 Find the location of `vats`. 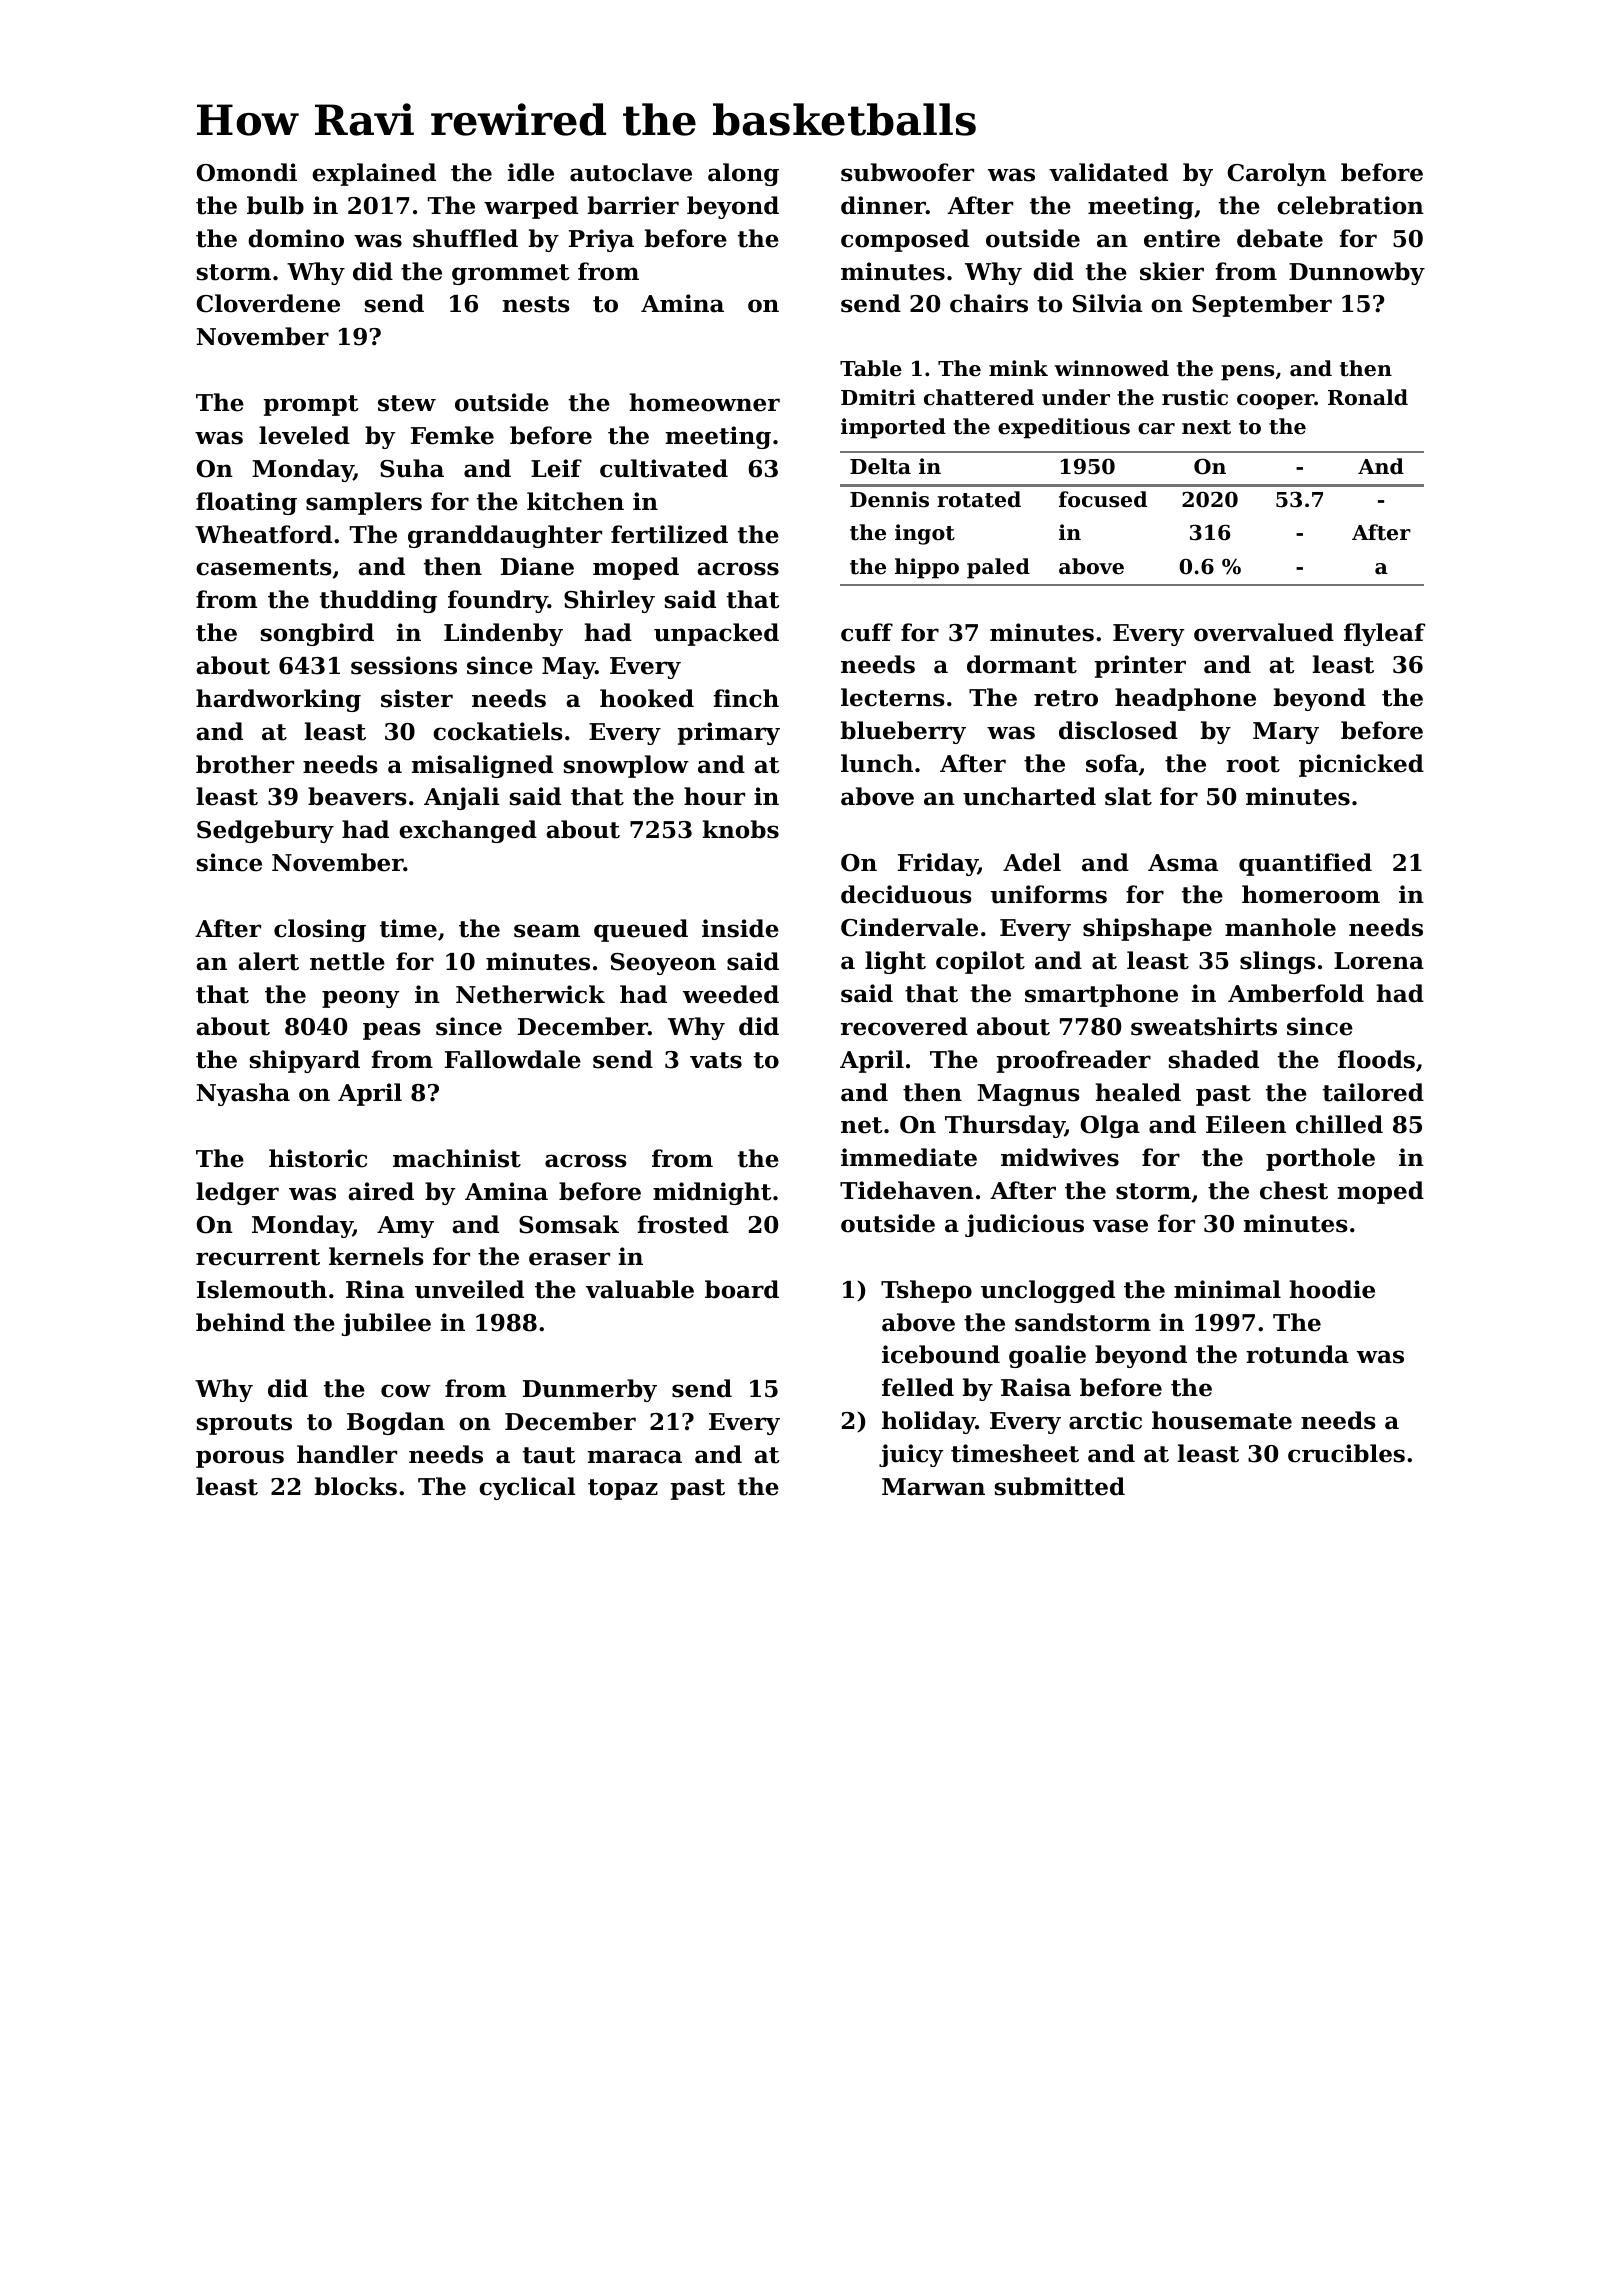

vats is located at coordinates (716, 1060).
